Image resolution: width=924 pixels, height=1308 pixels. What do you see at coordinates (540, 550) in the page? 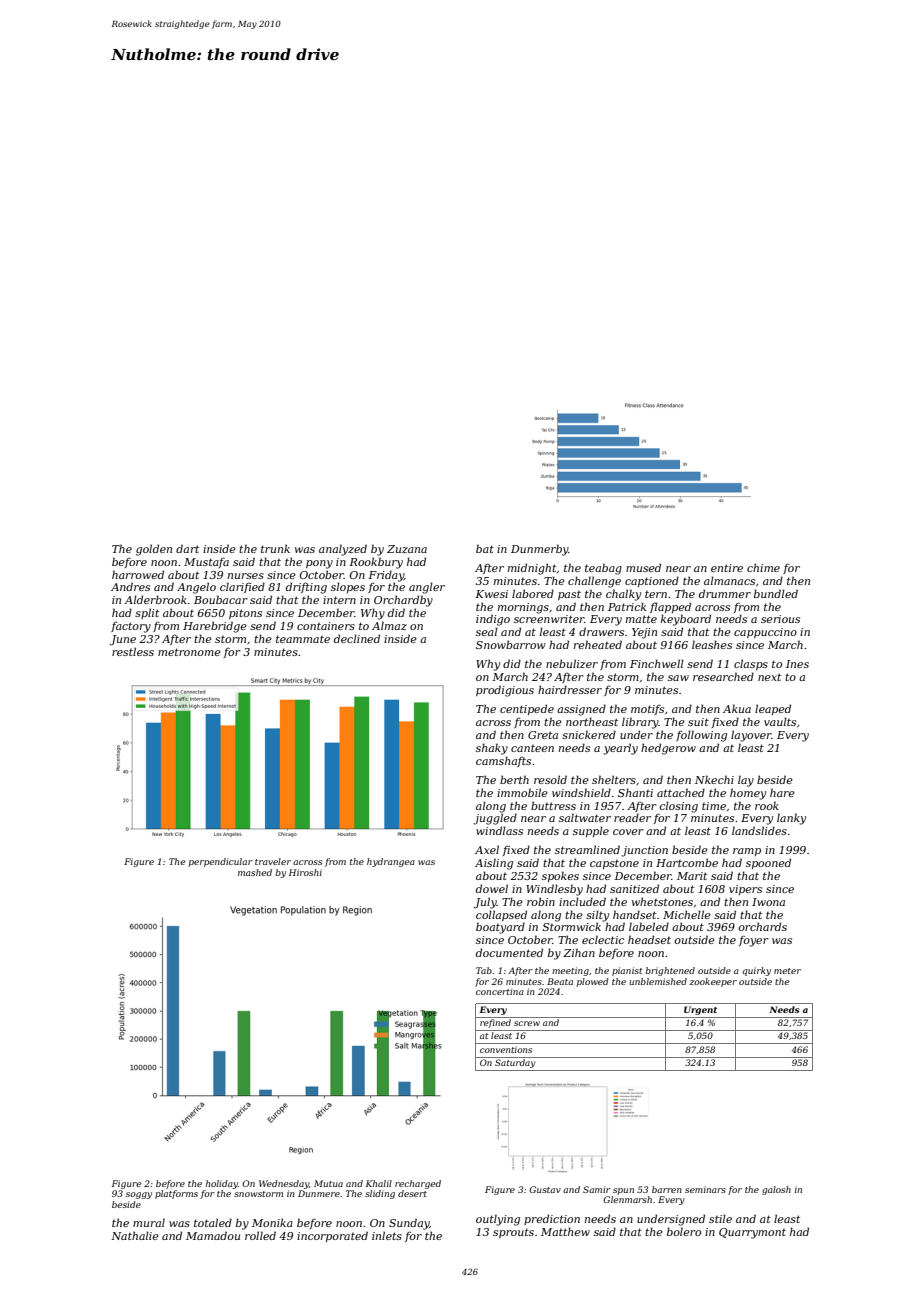
I see `Dunmerby` at bounding box center [540, 550].
